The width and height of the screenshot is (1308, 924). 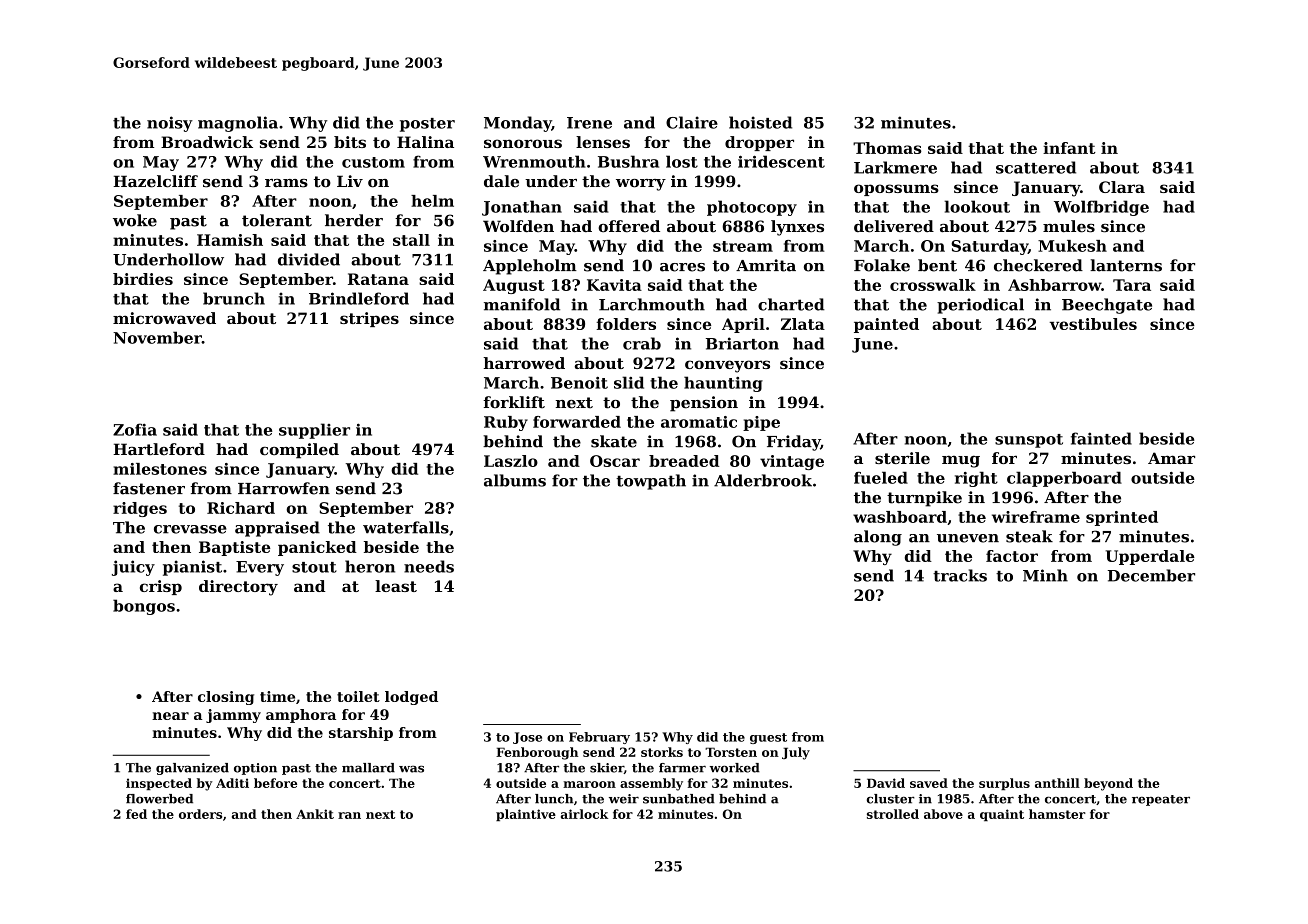 What do you see at coordinates (314, 431) in the screenshot?
I see `supplier` at bounding box center [314, 431].
